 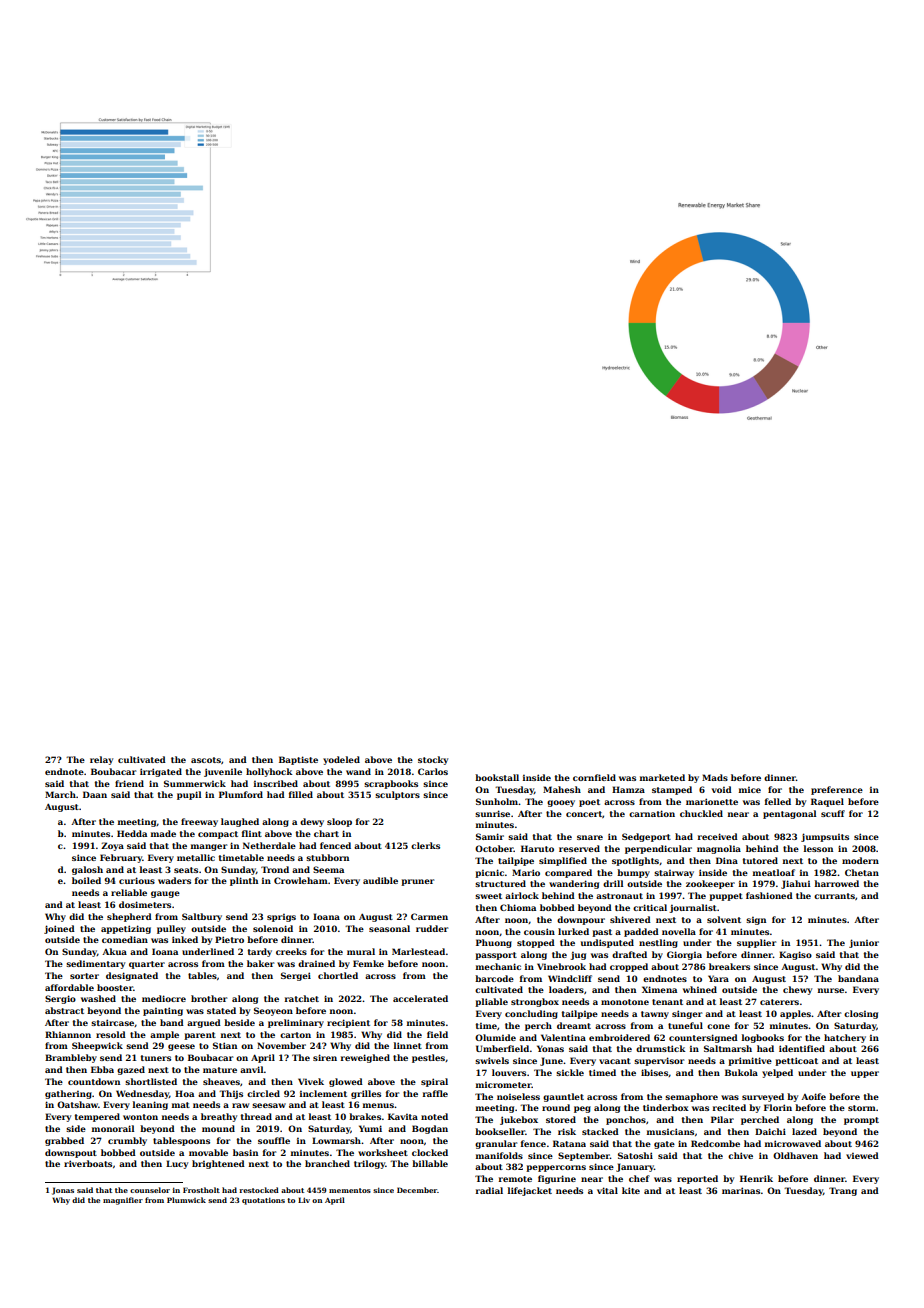 I want to click on lesson, so click(x=818, y=848).
